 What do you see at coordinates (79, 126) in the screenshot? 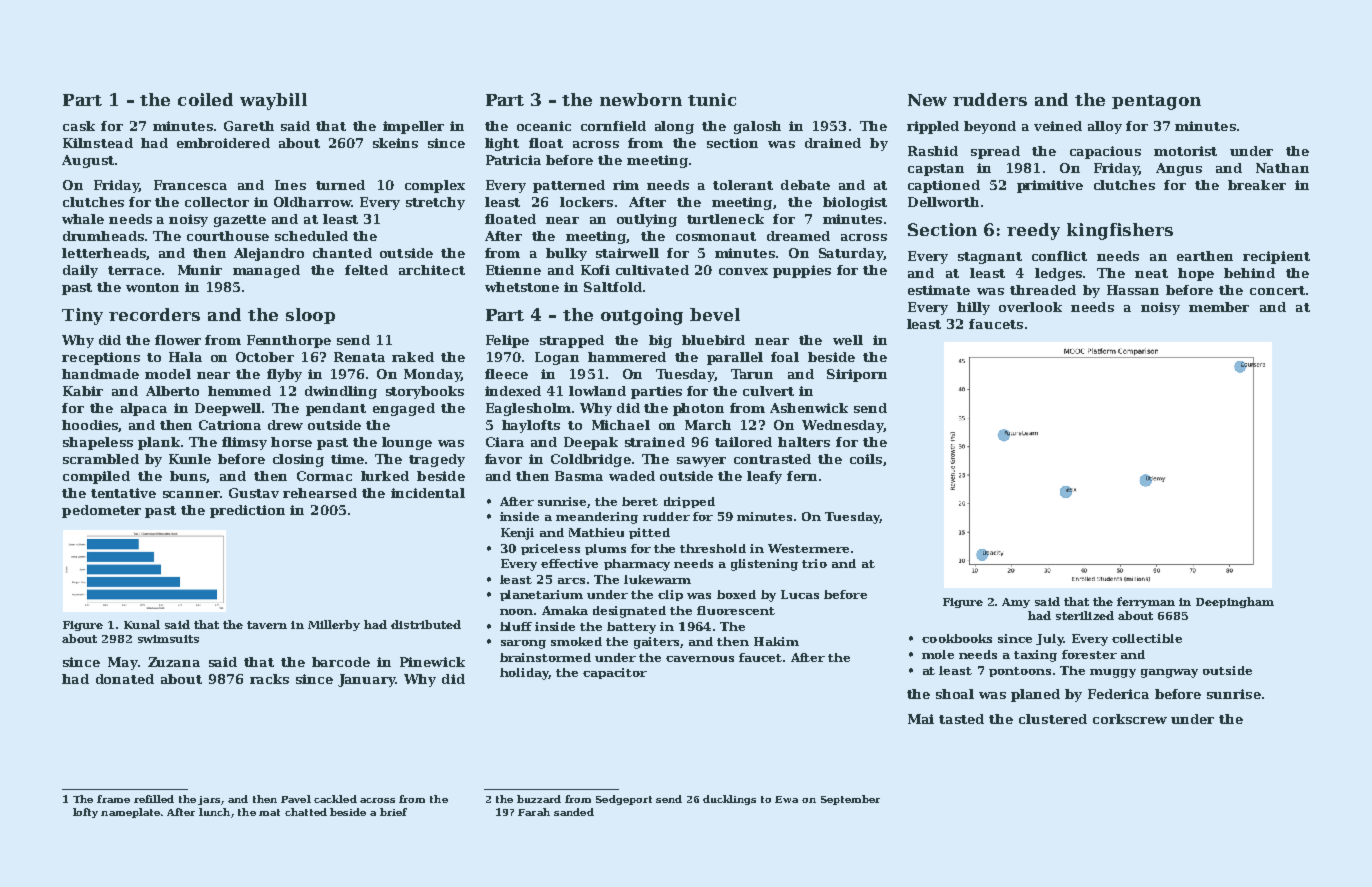
I see `cask` at bounding box center [79, 126].
